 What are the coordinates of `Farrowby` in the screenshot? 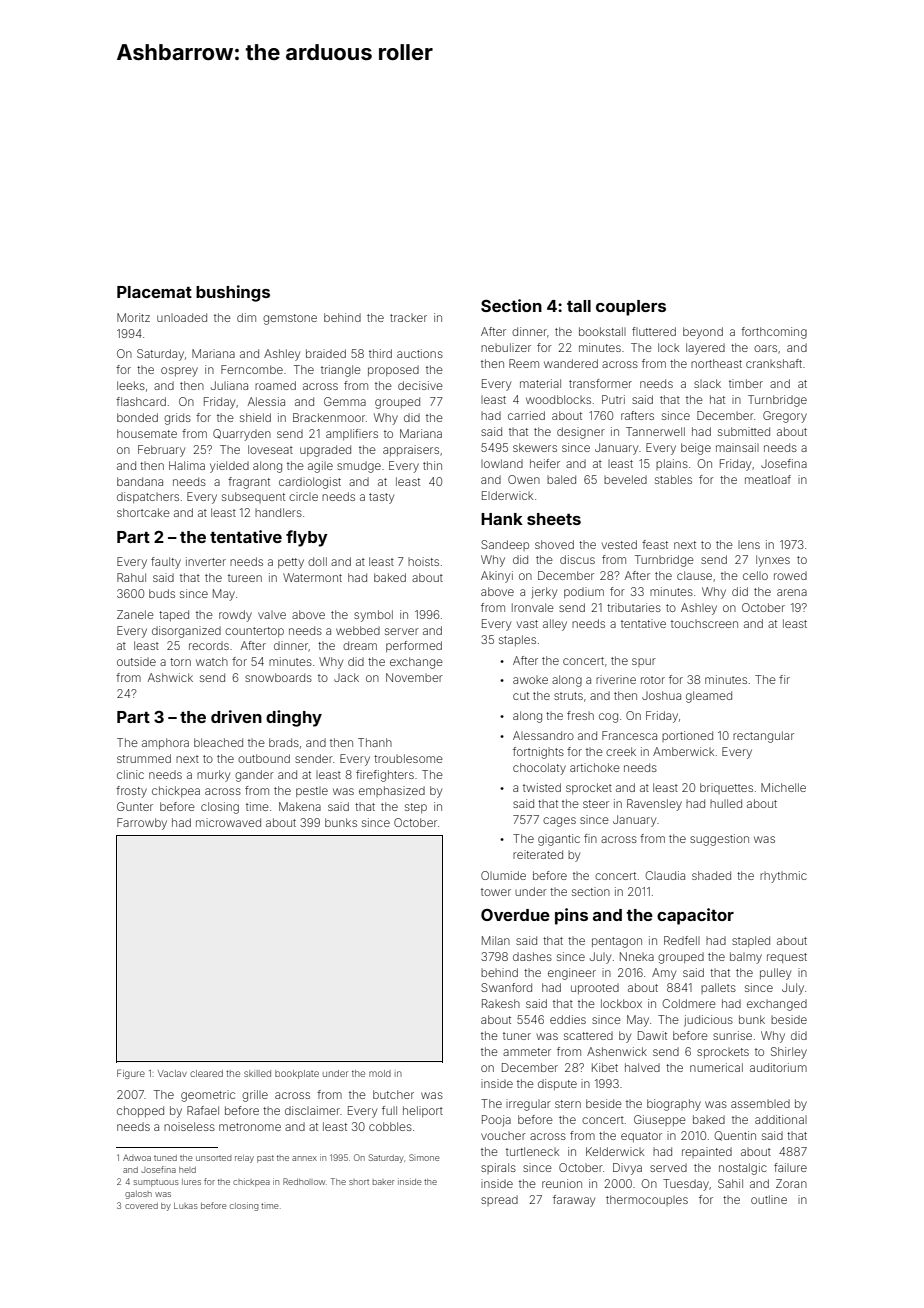 It's located at (142, 824).
